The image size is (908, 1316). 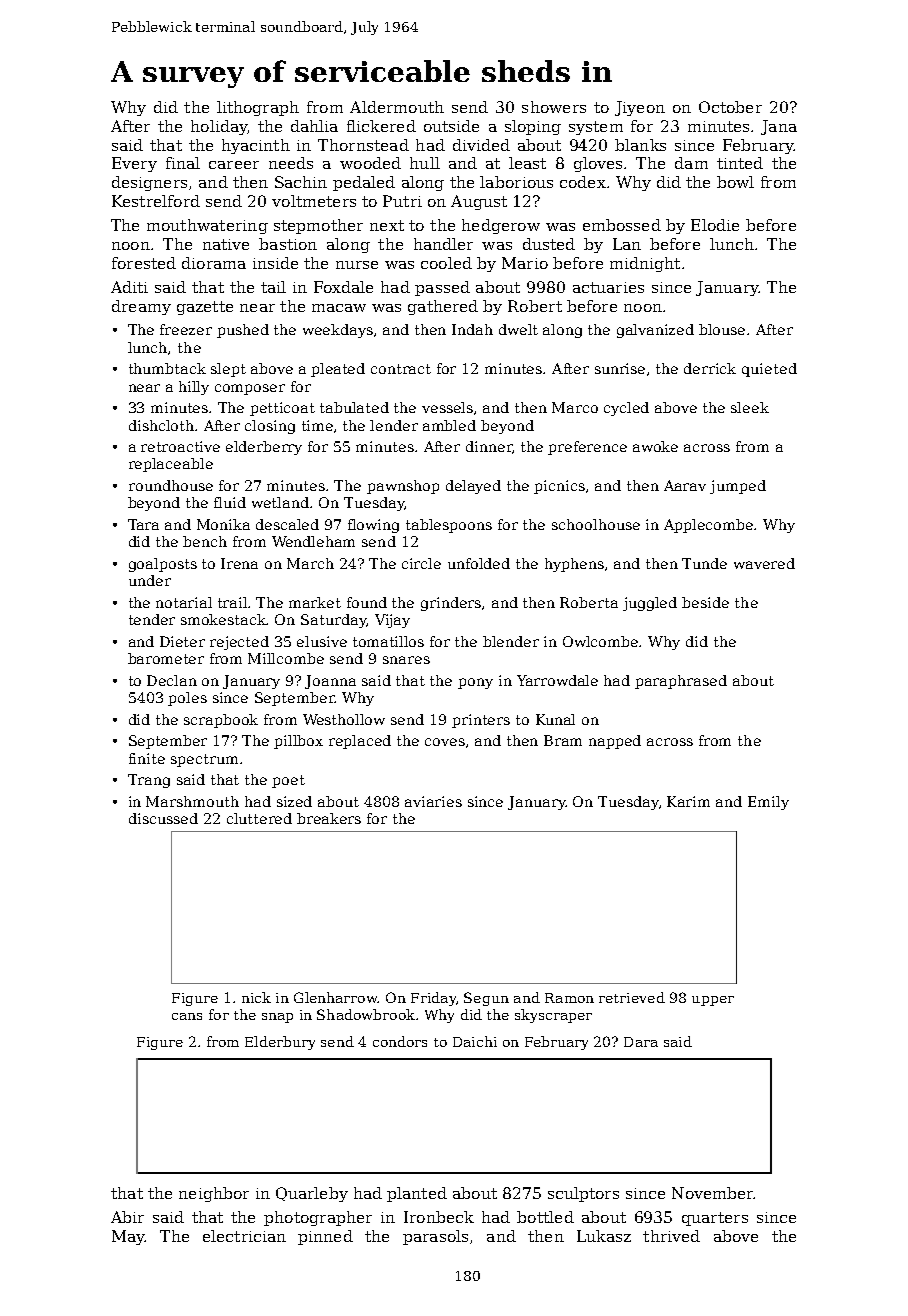 I want to click on Emily, so click(x=768, y=803).
